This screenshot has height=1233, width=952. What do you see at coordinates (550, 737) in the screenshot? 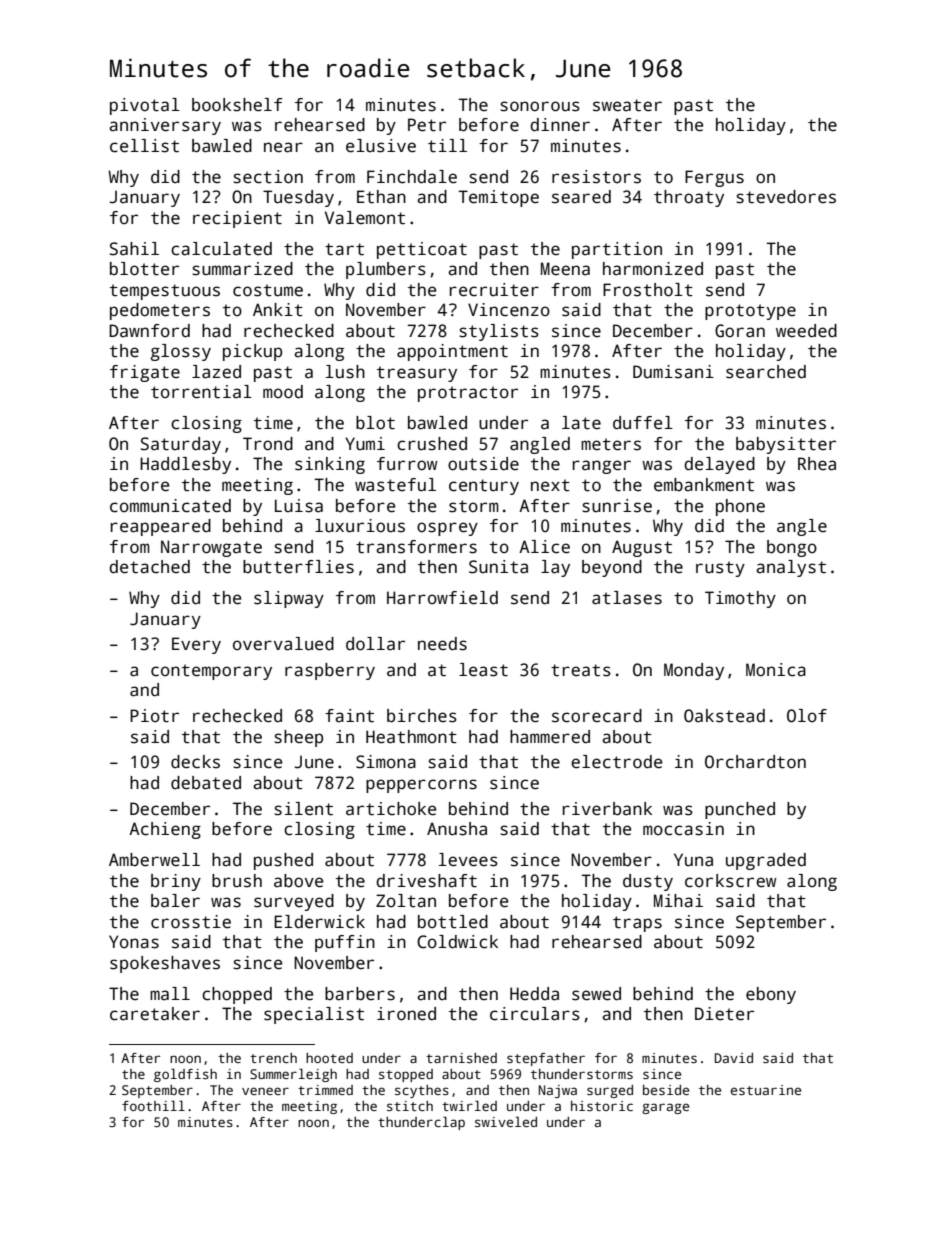
I see `hammered` at bounding box center [550, 737].
